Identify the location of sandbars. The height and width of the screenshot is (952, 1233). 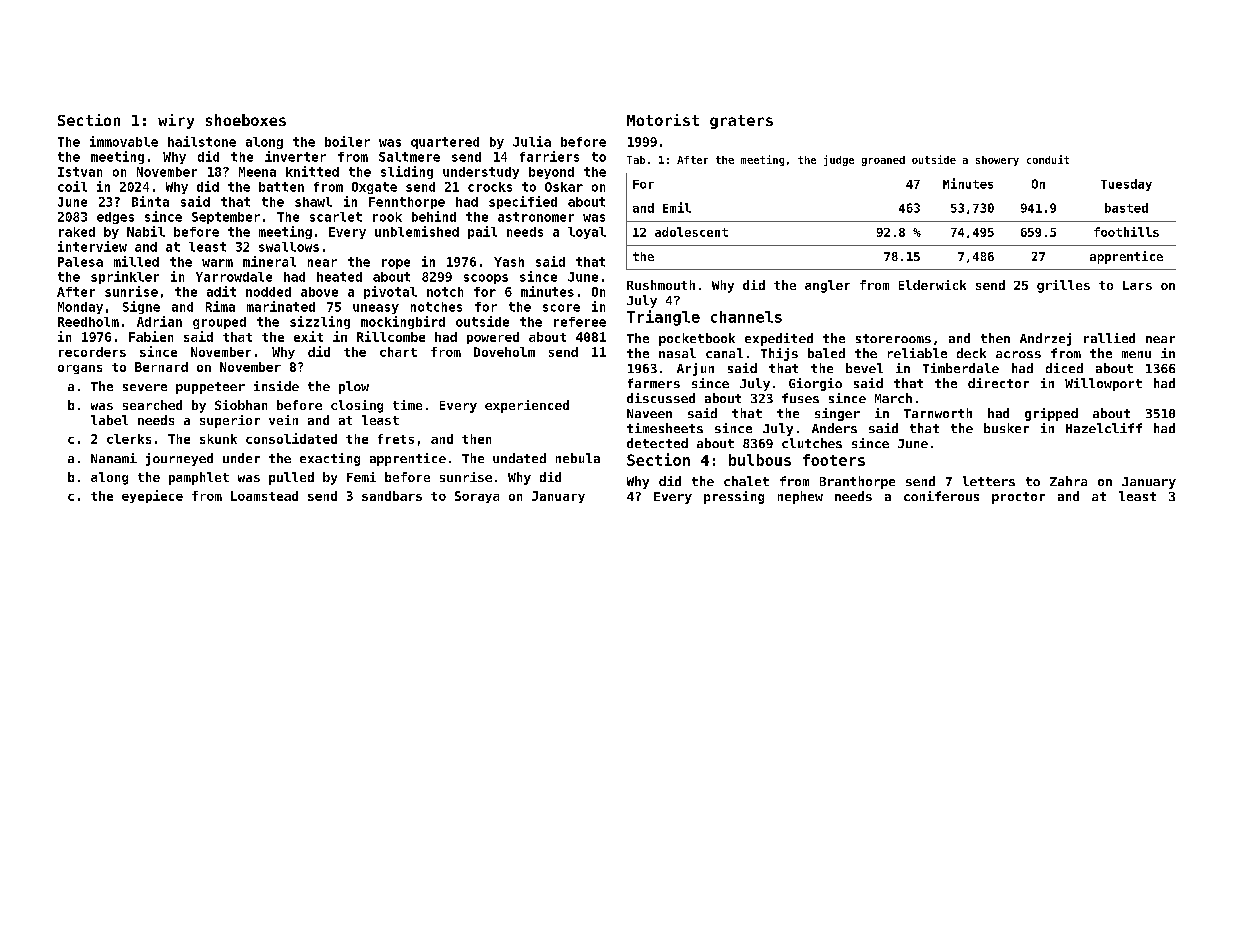
(392, 496).
